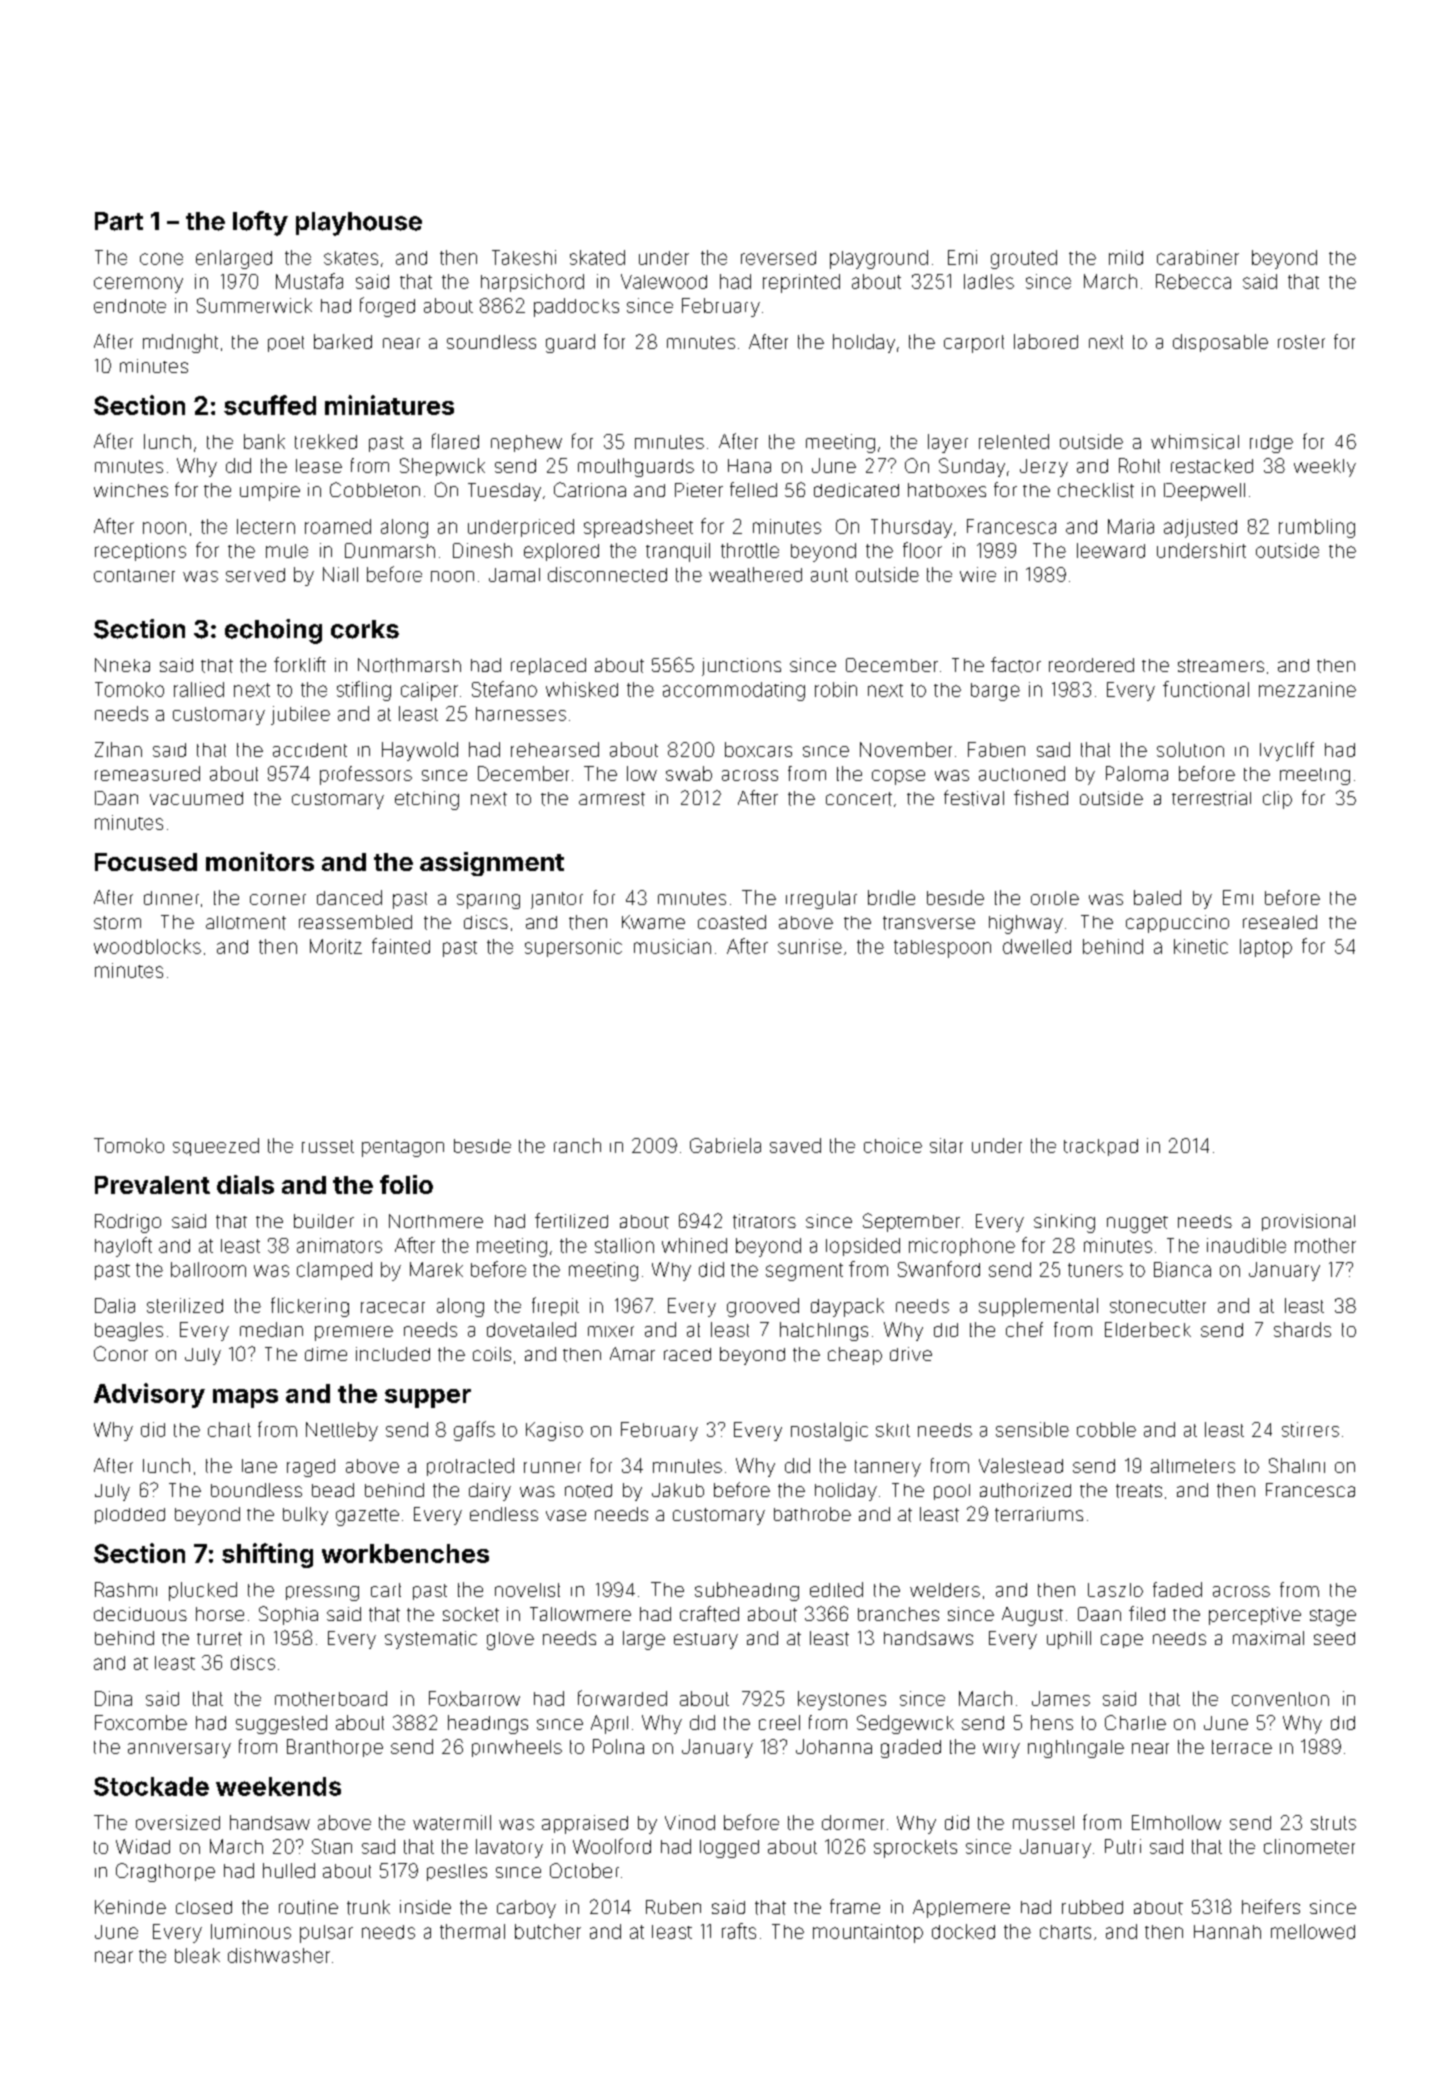  What do you see at coordinates (140, 552) in the document?
I see `receptions` at bounding box center [140, 552].
